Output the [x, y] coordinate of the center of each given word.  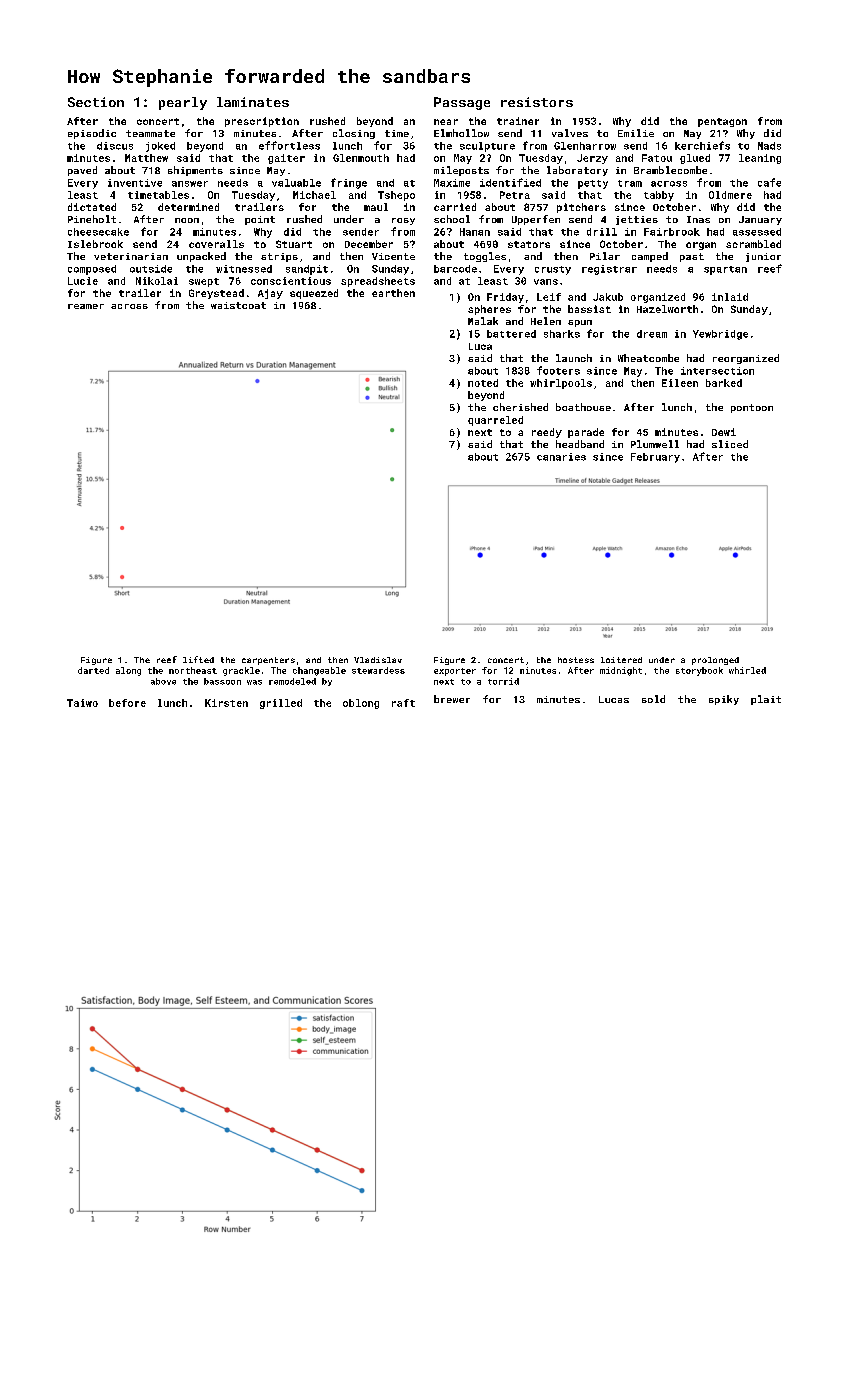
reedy [547, 433]
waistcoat [238, 305]
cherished [520, 407]
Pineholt [92, 219]
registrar [609, 270]
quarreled [495, 421]
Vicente [393, 256]
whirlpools [561, 384]
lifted [198, 659]
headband [580, 444]
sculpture [487, 147]
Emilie [636, 133]
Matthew [146, 158]
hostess [576, 660]
